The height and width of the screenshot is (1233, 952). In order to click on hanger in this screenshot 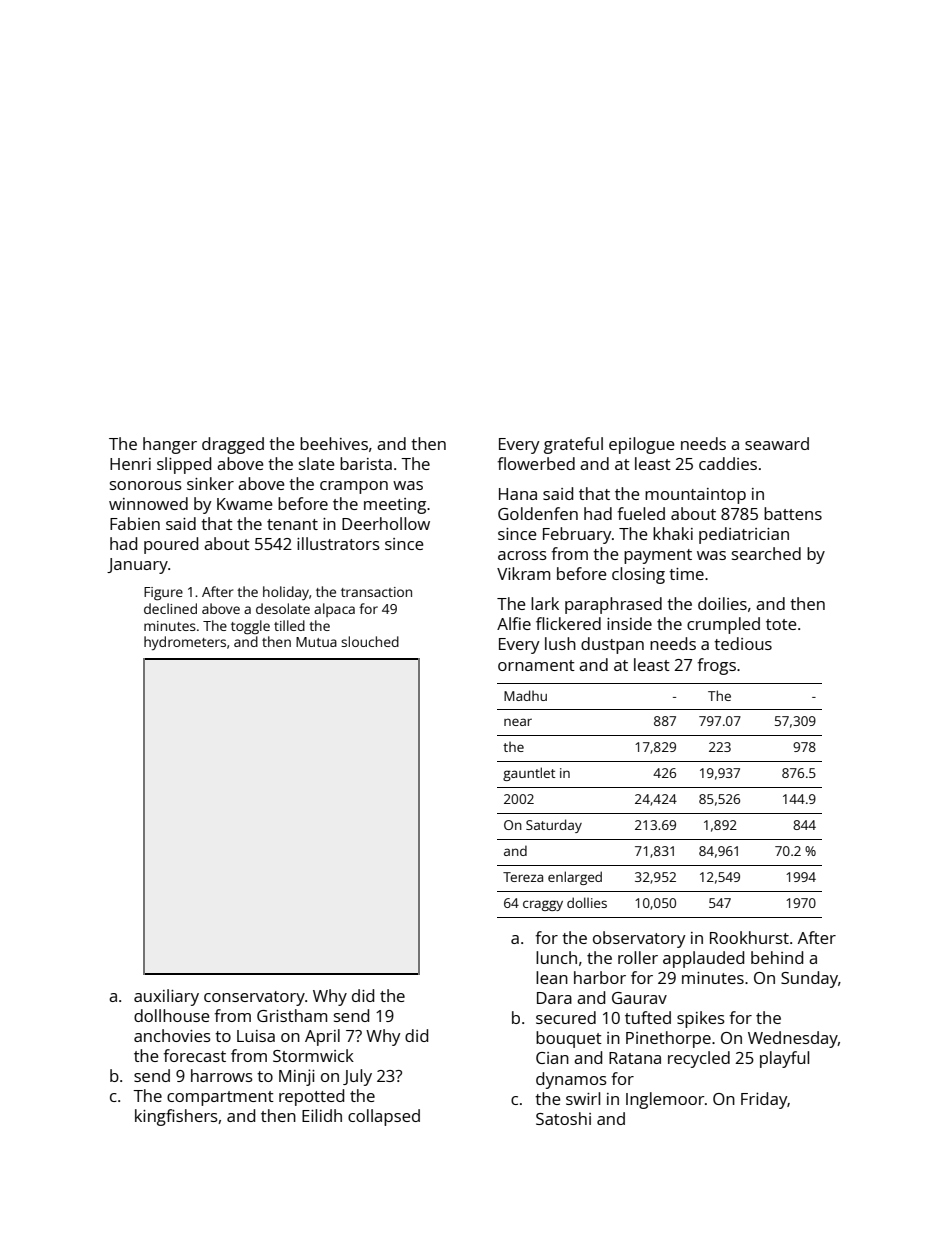, I will do `click(170, 445)`.
